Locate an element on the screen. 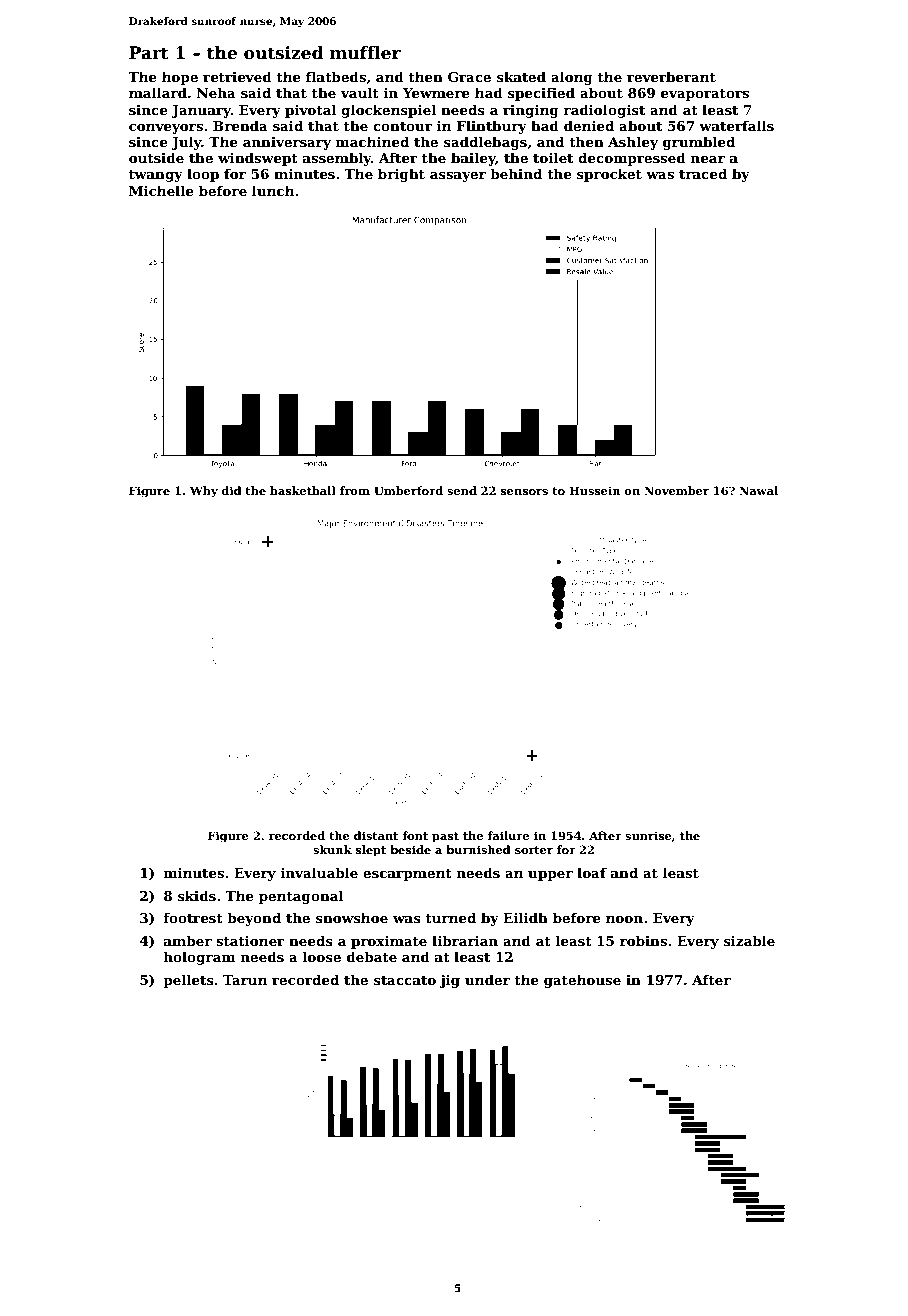  Grace is located at coordinates (469, 77).
